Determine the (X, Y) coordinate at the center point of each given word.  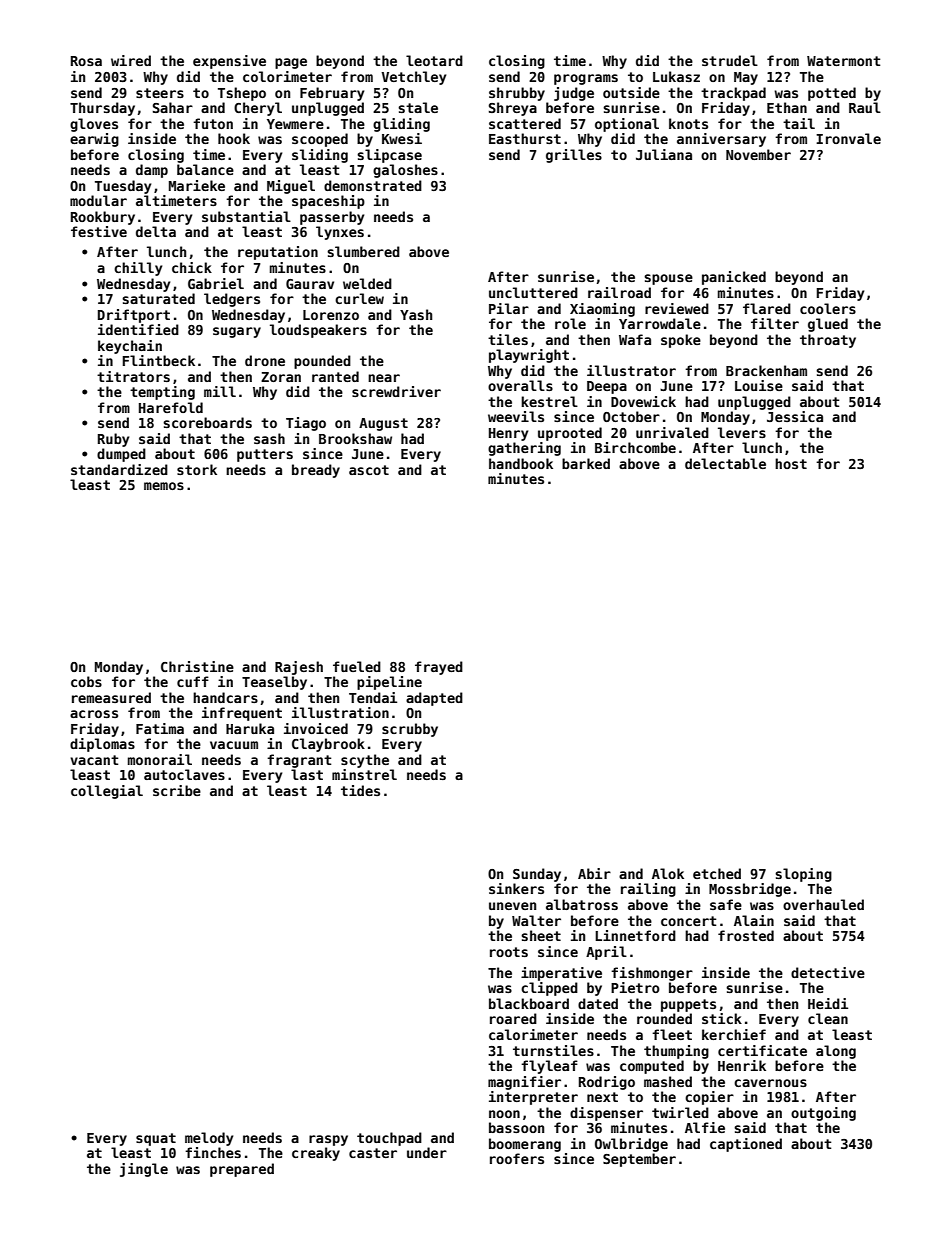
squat (156, 1139)
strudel (730, 60)
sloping (803, 875)
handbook (521, 463)
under (427, 1152)
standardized (119, 469)
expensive (229, 62)
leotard (434, 60)
